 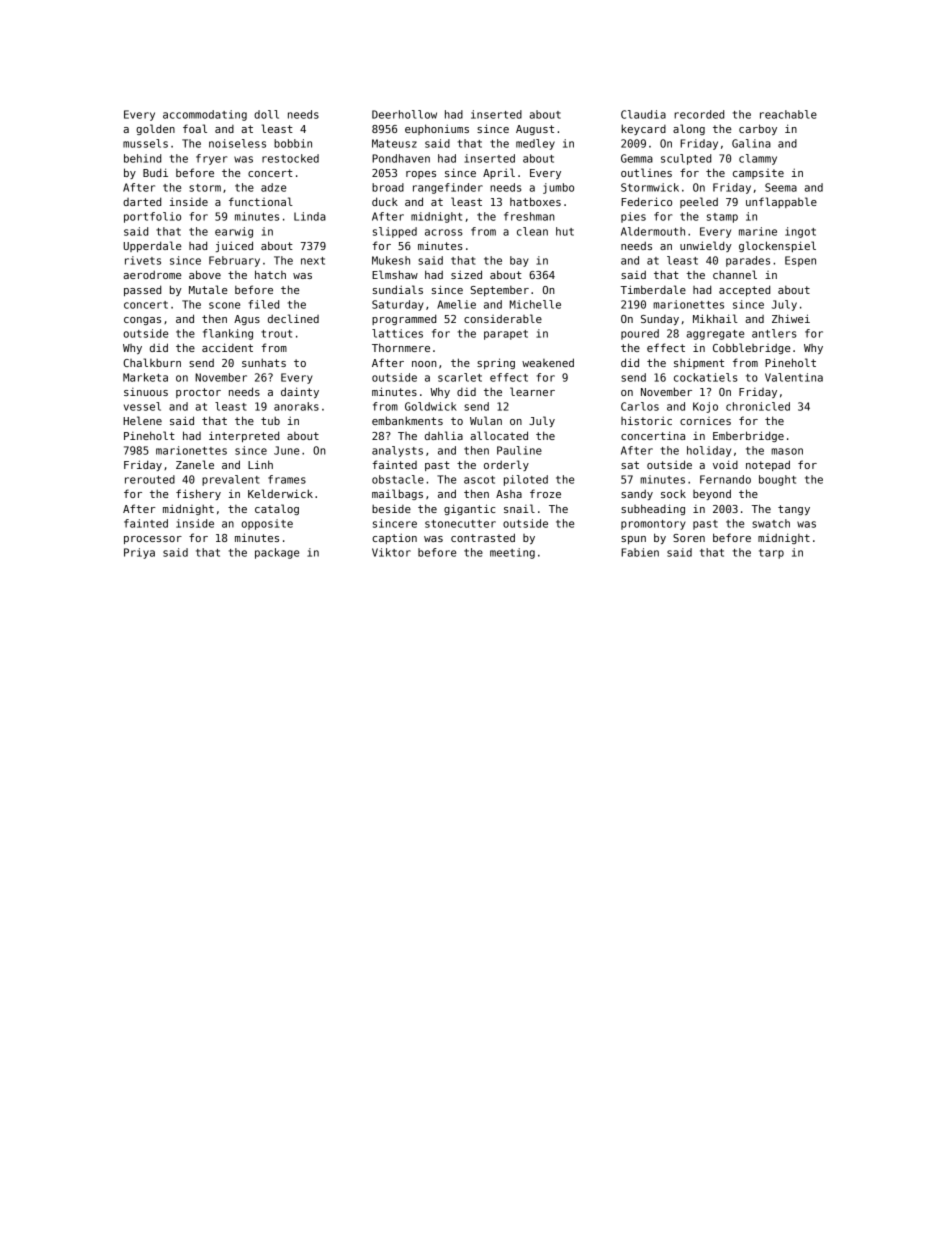 What do you see at coordinates (391, 552) in the screenshot?
I see `Viktor` at bounding box center [391, 552].
